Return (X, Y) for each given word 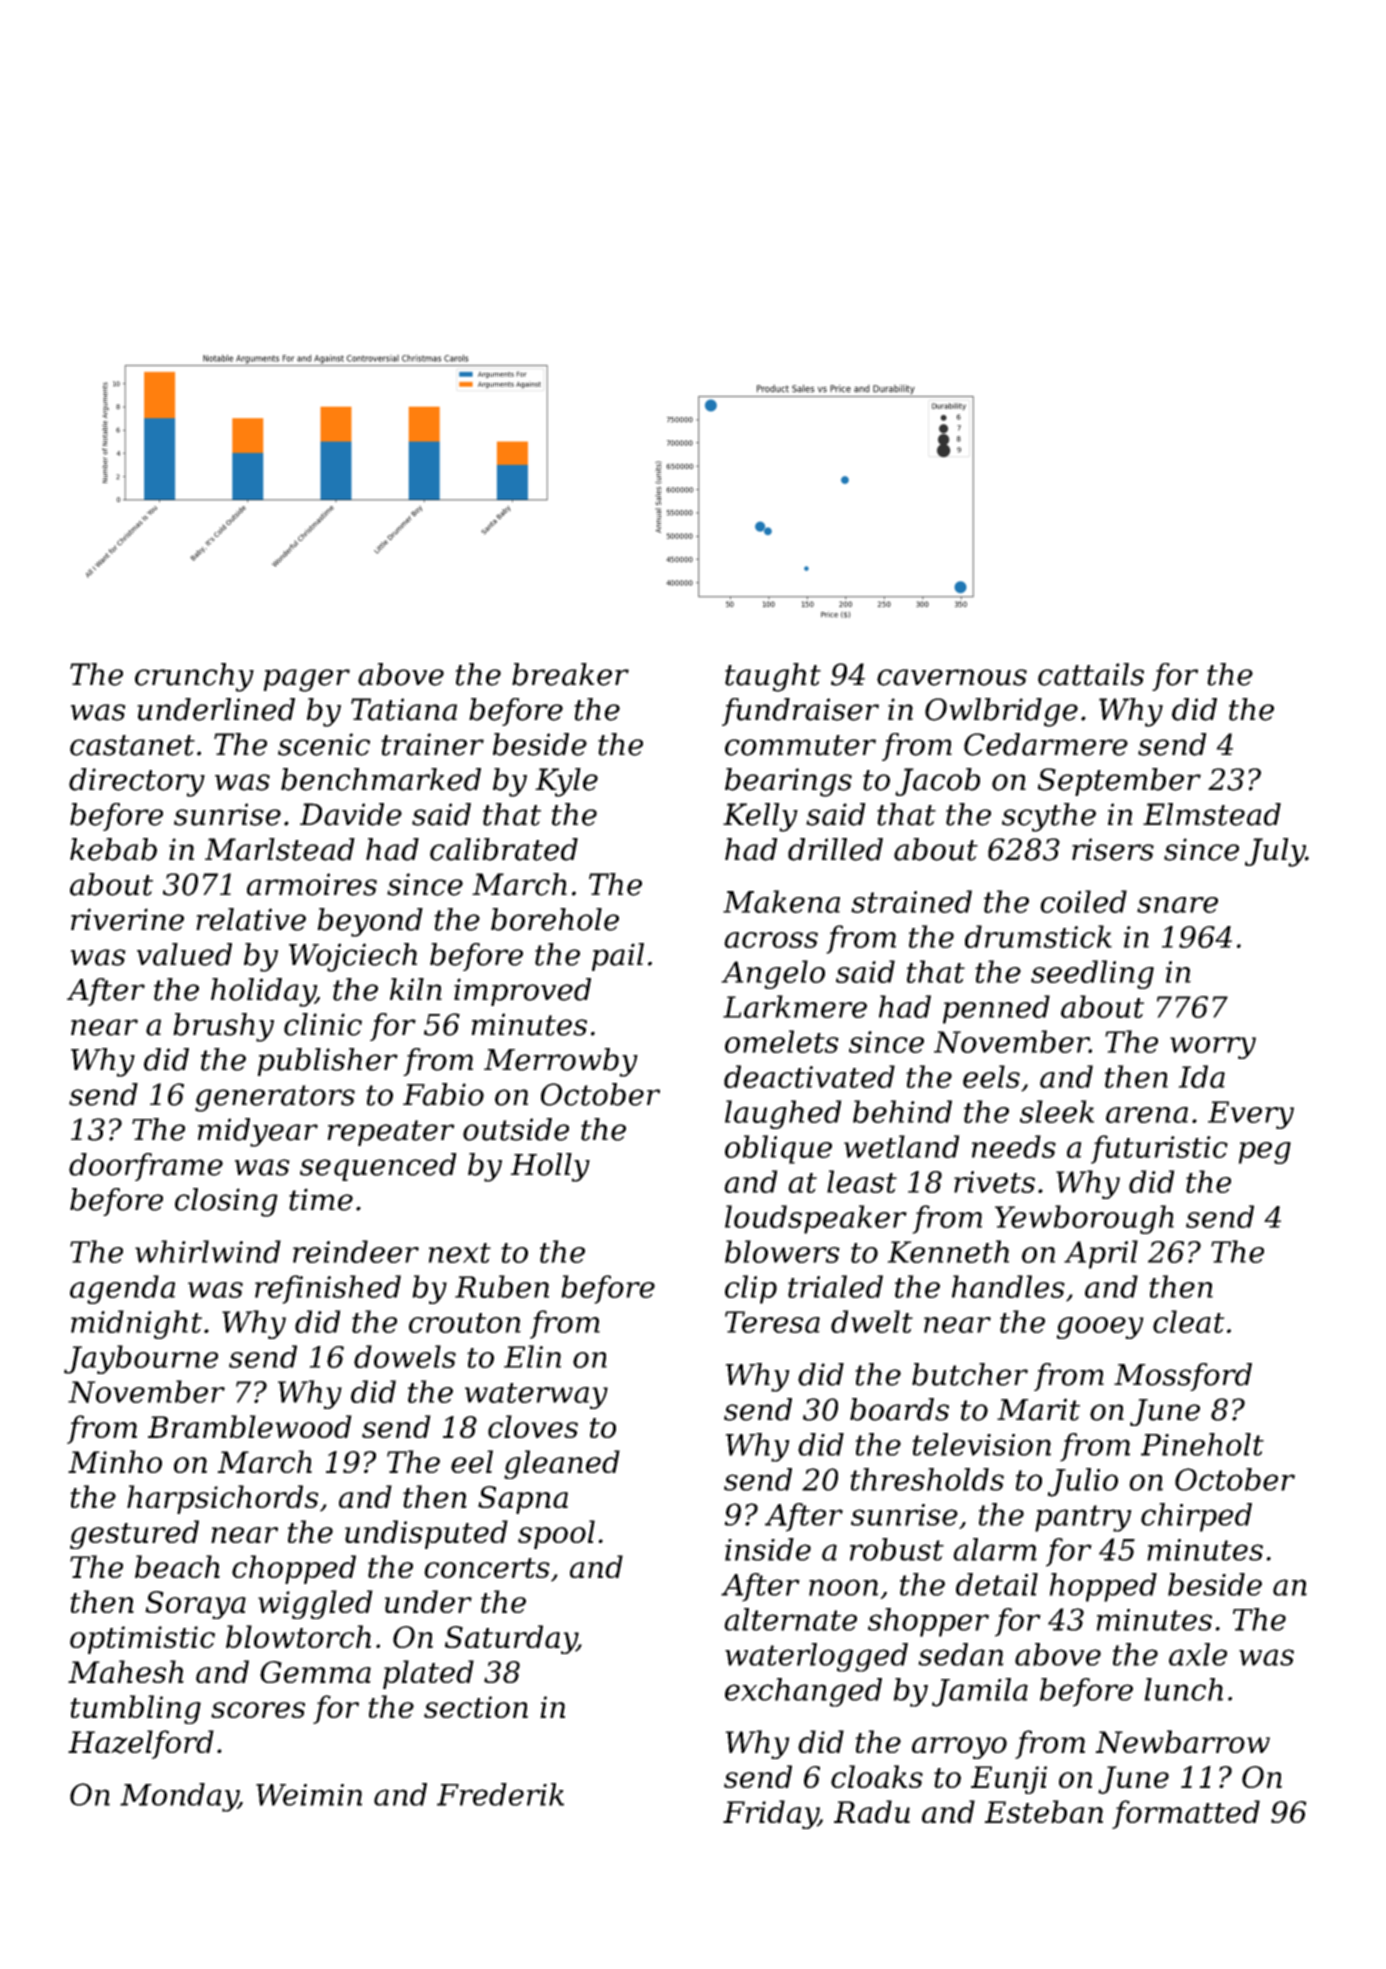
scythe (1049, 817)
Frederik (500, 1794)
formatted (1186, 1814)
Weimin (309, 1795)
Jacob (937, 782)
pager (306, 680)
